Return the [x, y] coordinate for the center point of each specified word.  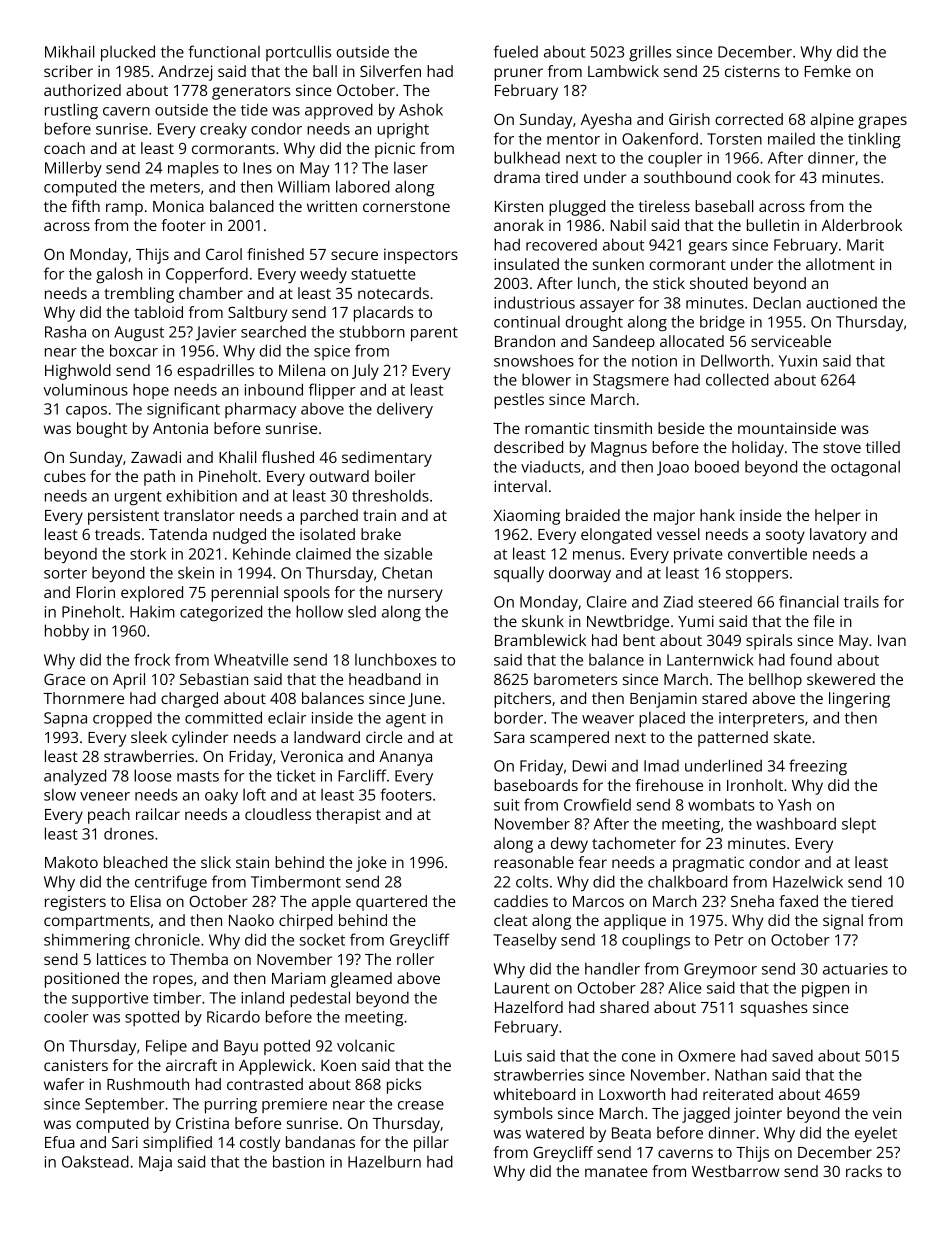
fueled [516, 51]
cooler [66, 1016]
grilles [650, 53]
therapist [348, 816]
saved [792, 1055]
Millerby [73, 169]
